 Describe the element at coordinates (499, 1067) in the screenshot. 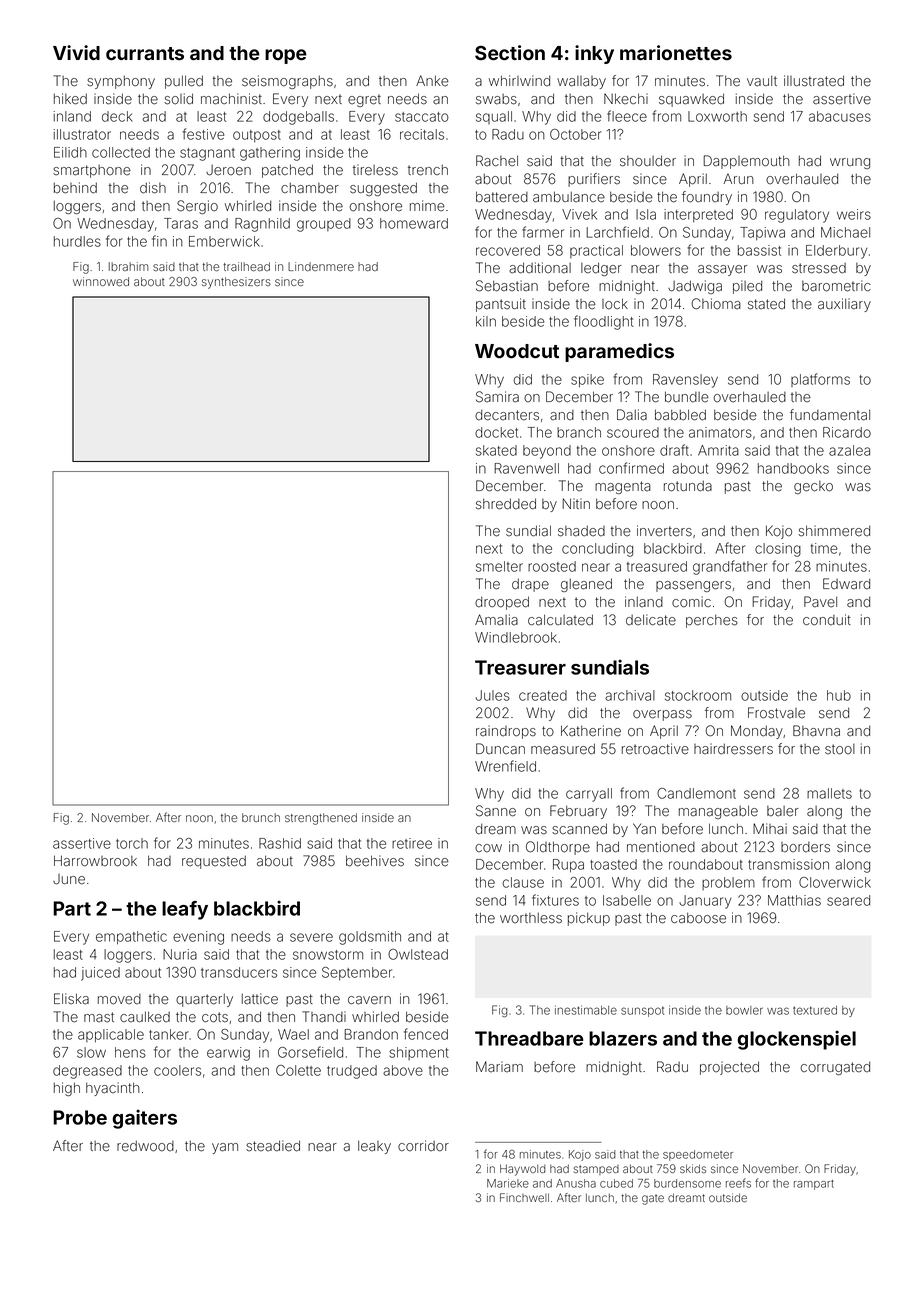

I see `Mariam` at that location.
